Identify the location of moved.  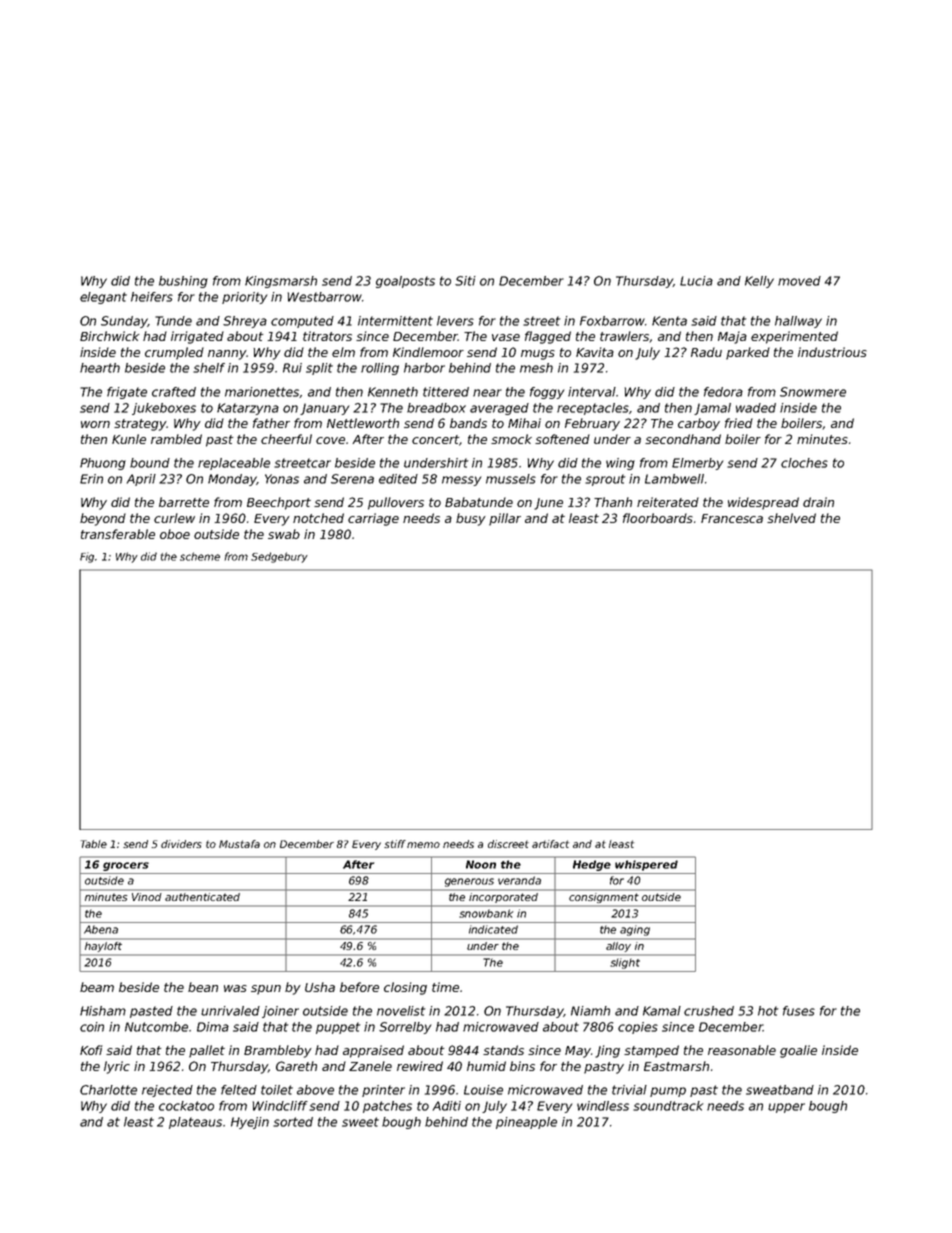
(799, 281).
